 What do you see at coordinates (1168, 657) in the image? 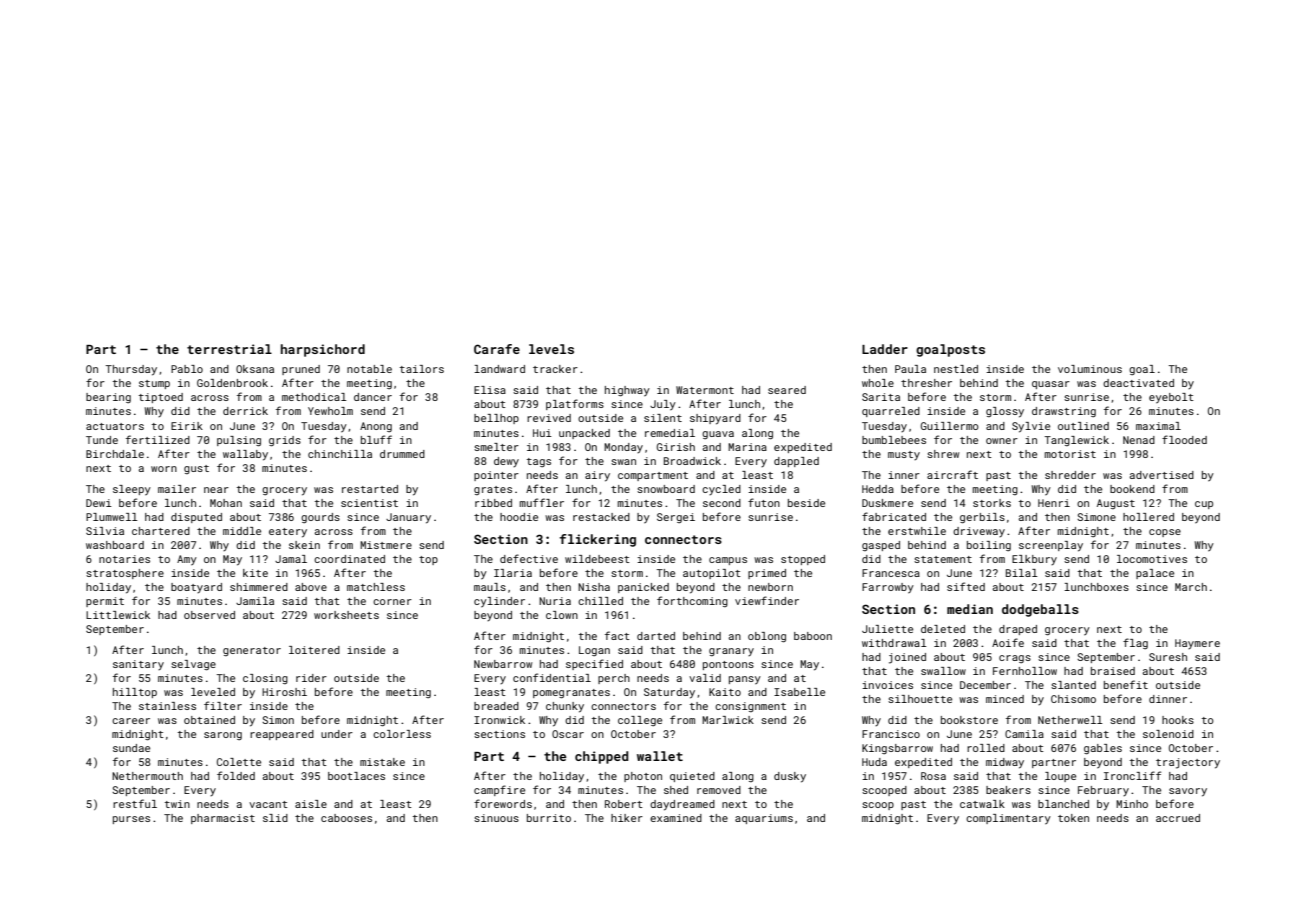
I see `Suresh` at bounding box center [1168, 657].
